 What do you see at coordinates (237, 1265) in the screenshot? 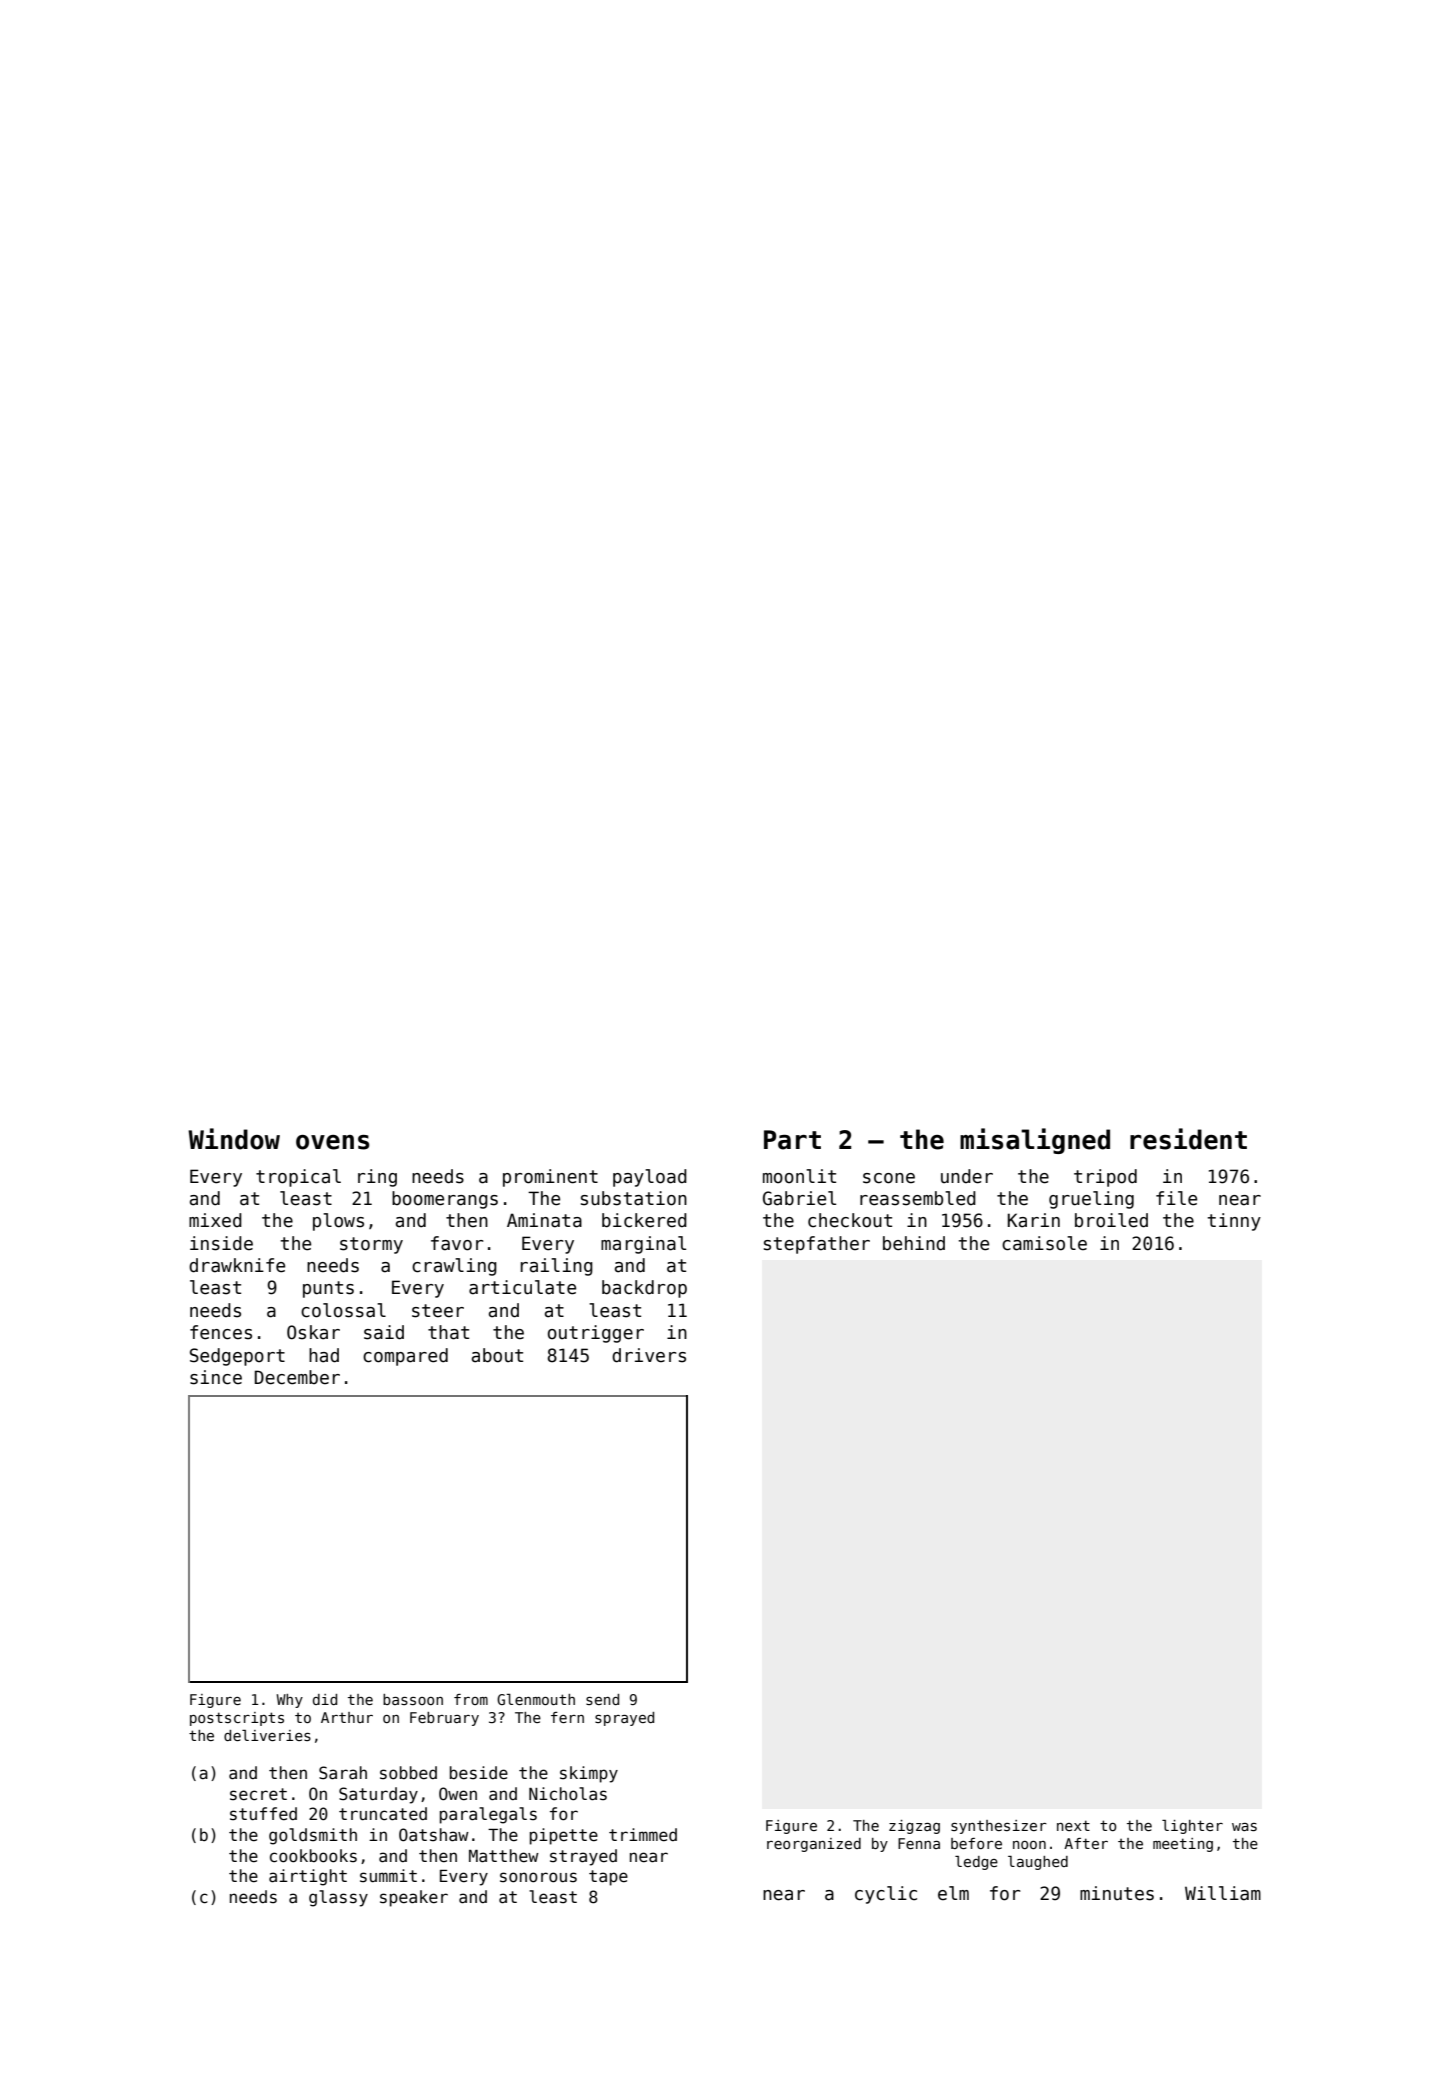
I see `drawknife` at bounding box center [237, 1265].
